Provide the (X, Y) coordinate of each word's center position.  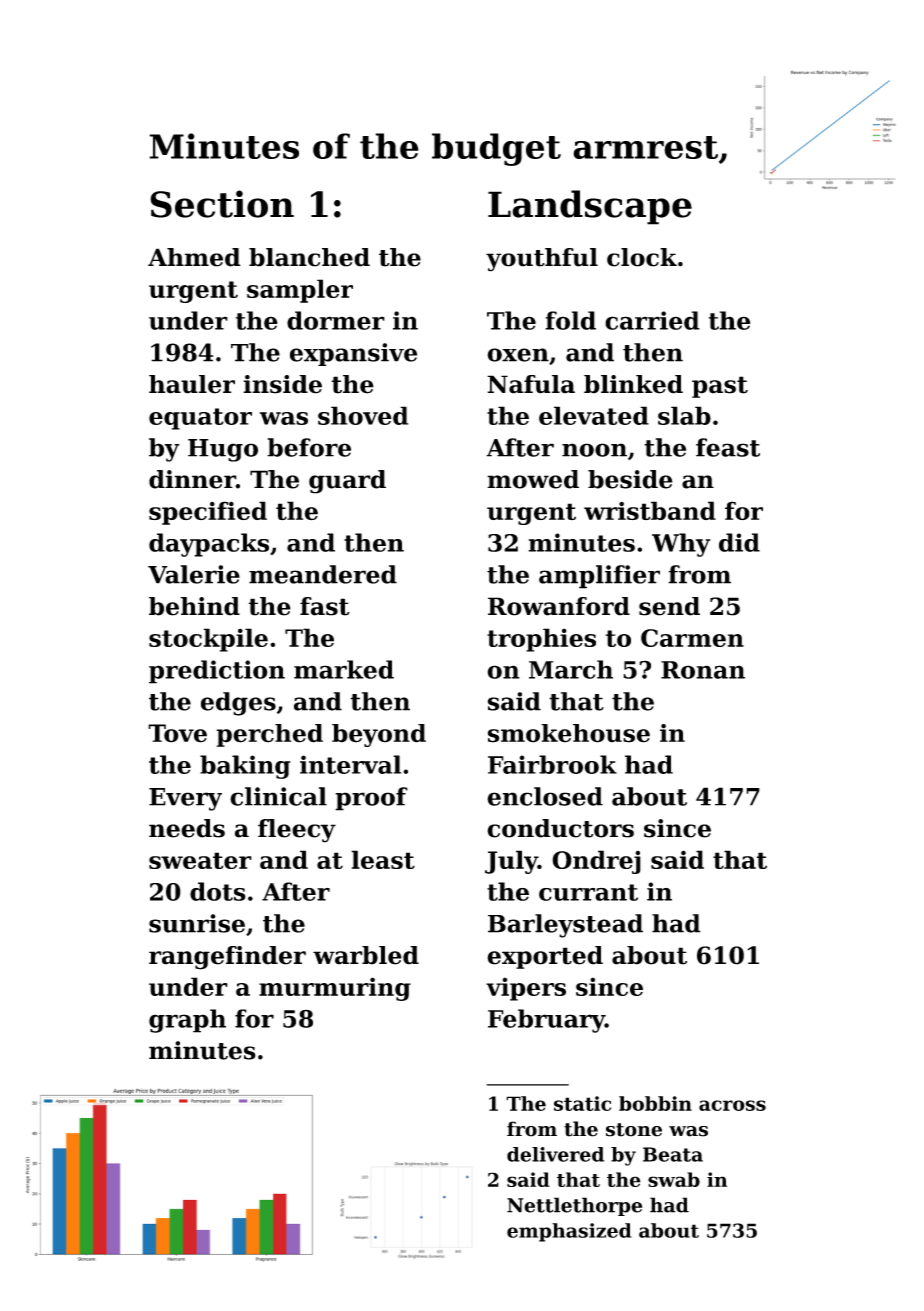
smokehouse (569, 733)
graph (187, 1021)
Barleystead (565, 926)
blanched (309, 257)
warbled (366, 955)
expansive (353, 354)
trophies (541, 640)
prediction (217, 672)
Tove (177, 733)
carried (652, 320)
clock (642, 257)
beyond (379, 735)
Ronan (703, 670)
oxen (518, 355)
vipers (526, 989)
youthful (542, 260)
